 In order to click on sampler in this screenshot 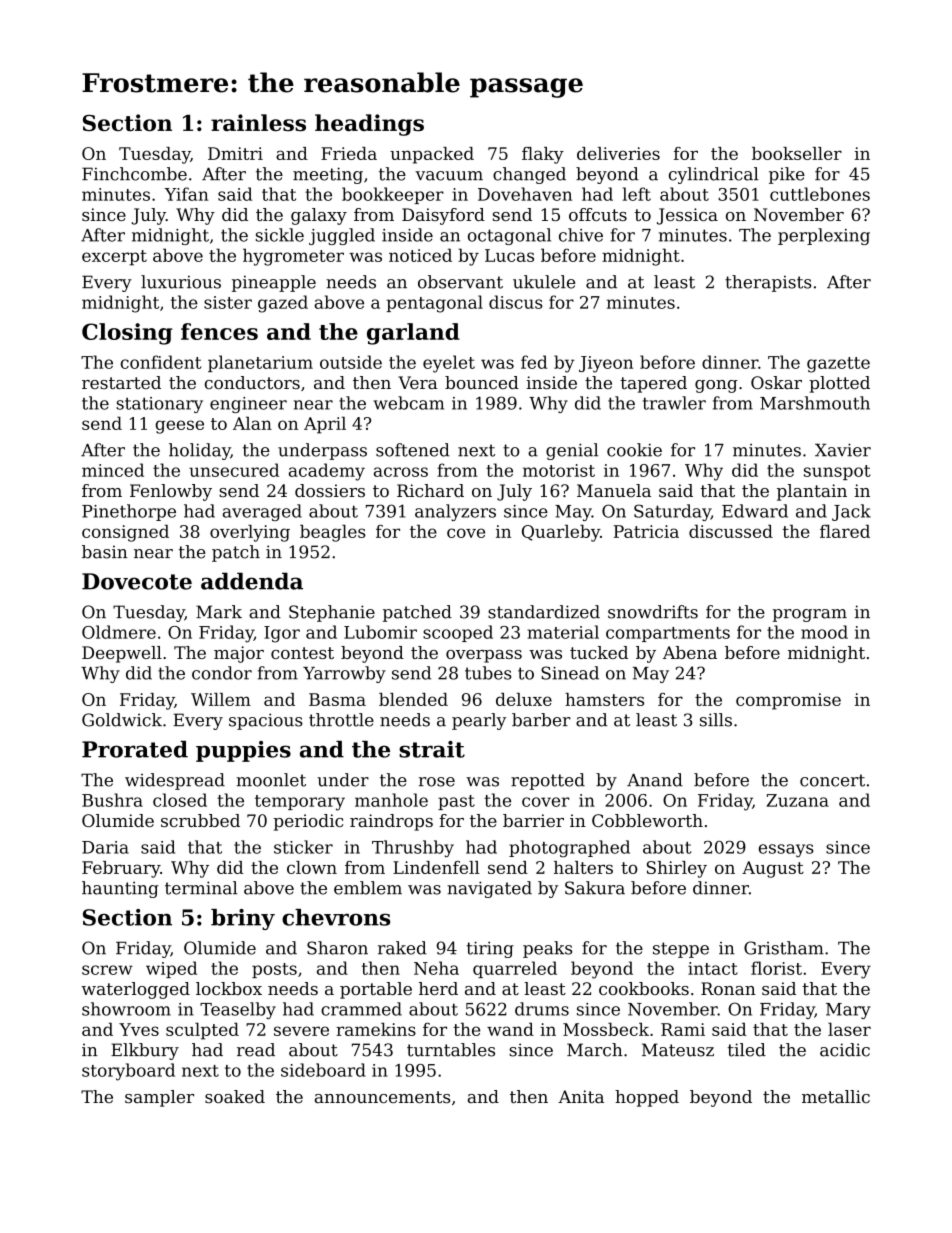, I will do `click(159, 1098)`.
